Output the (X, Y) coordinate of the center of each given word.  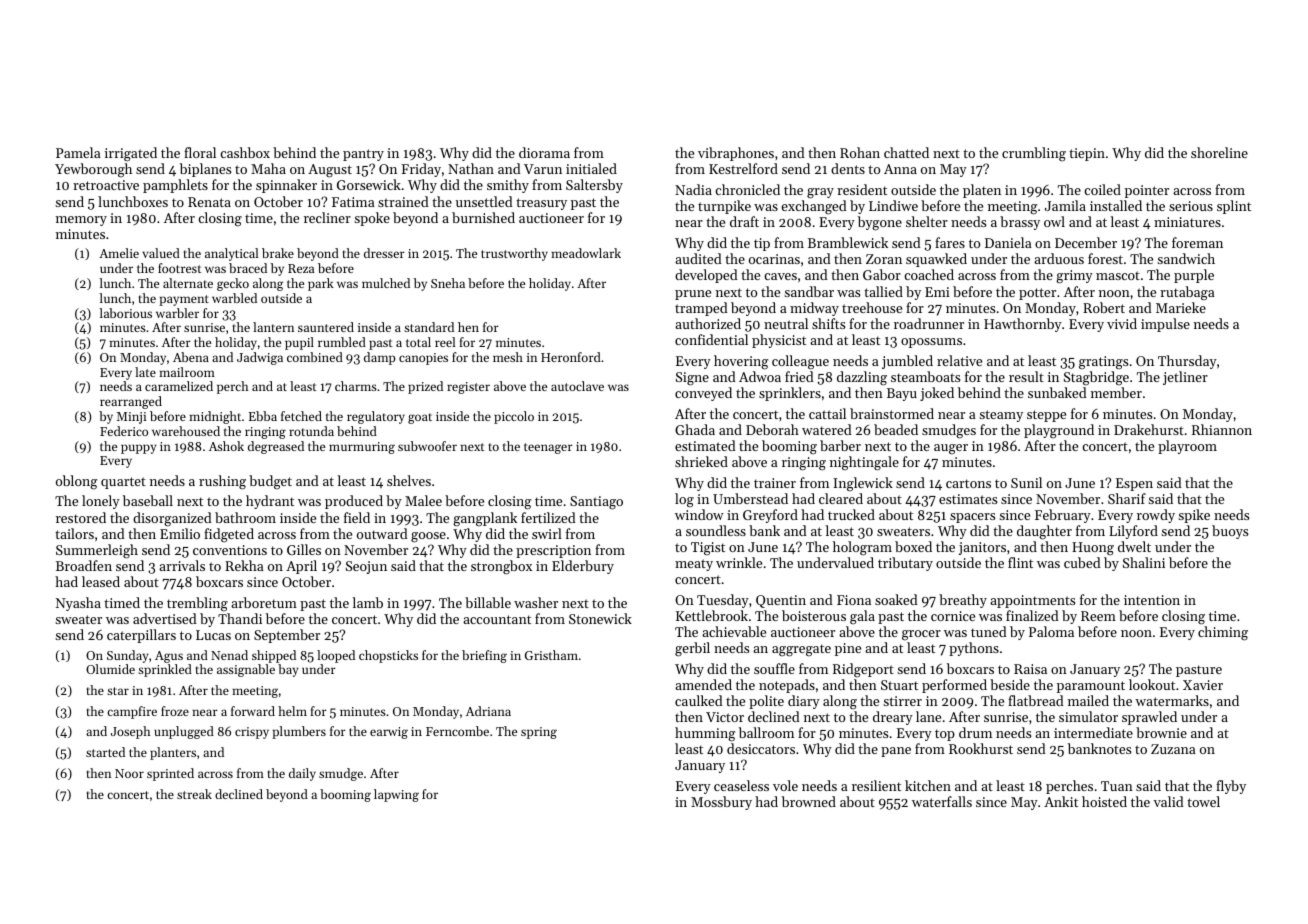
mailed (1088, 700)
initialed (591, 168)
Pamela (78, 152)
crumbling (1034, 154)
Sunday (128, 656)
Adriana (488, 711)
